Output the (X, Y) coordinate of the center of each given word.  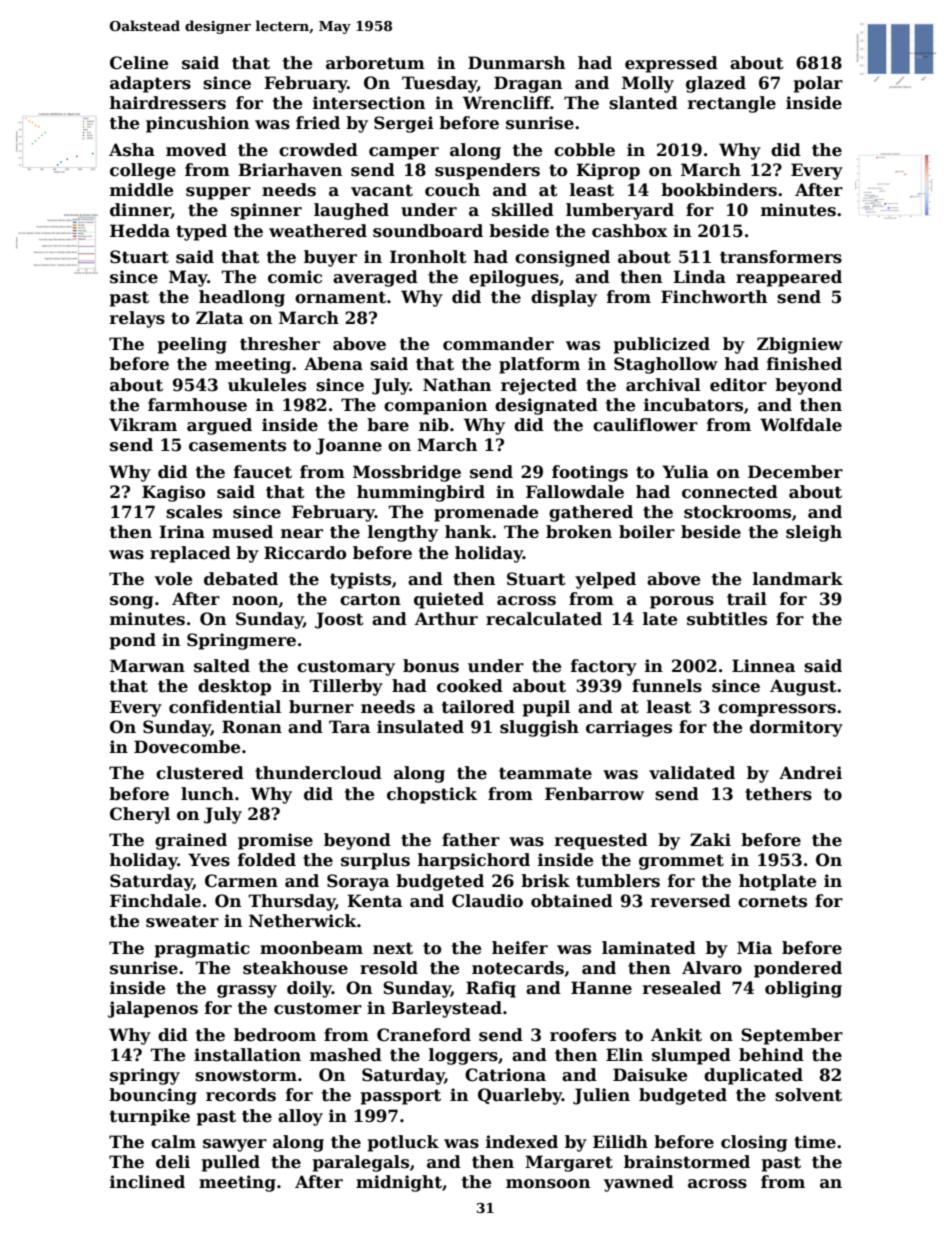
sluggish (539, 728)
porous (682, 602)
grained (191, 841)
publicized (662, 345)
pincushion (197, 124)
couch (452, 190)
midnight (399, 1183)
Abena (333, 364)
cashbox (629, 231)
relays (137, 319)
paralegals (361, 1163)
